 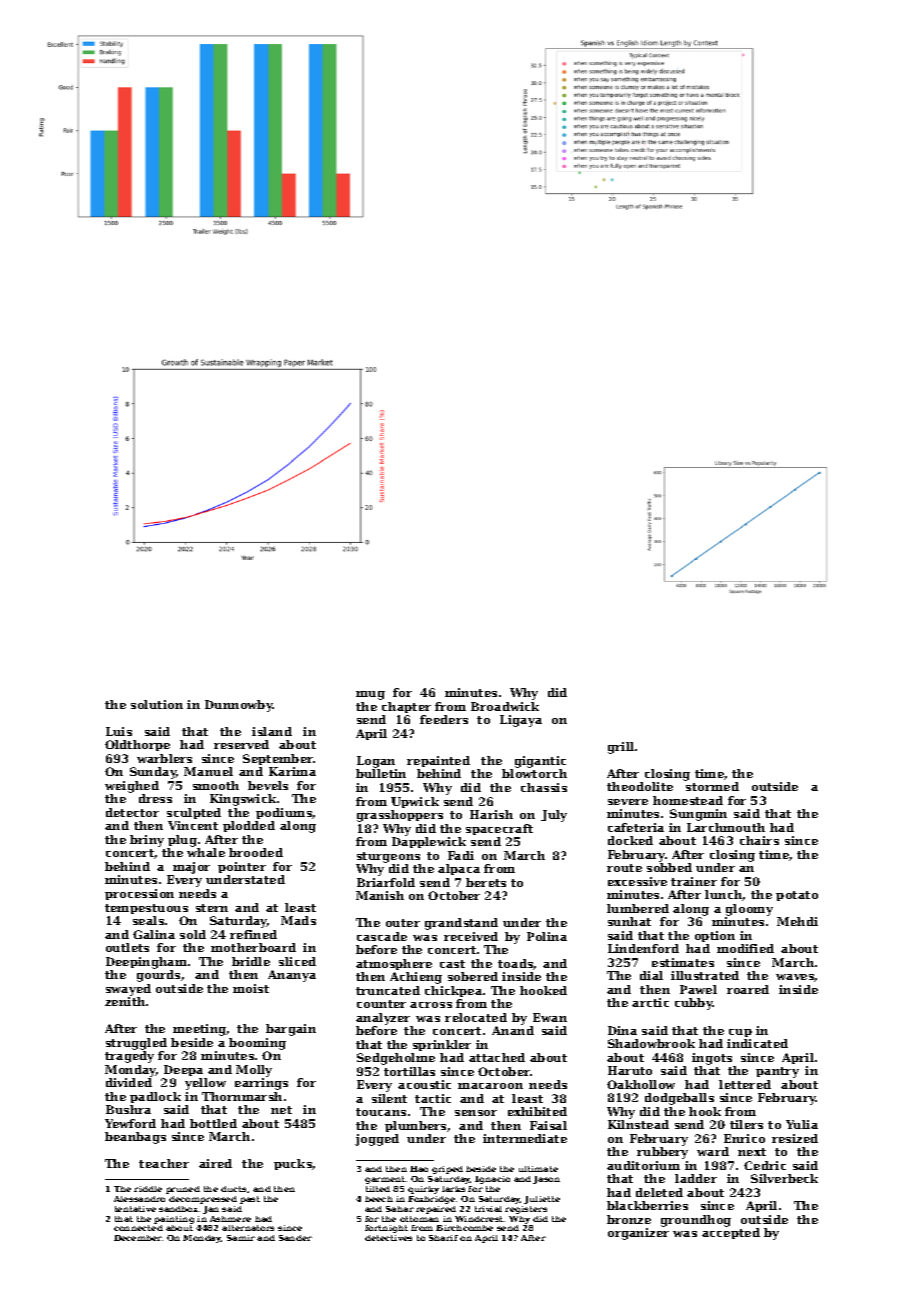 I want to click on Sharif, so click(x=443, y=1238).
